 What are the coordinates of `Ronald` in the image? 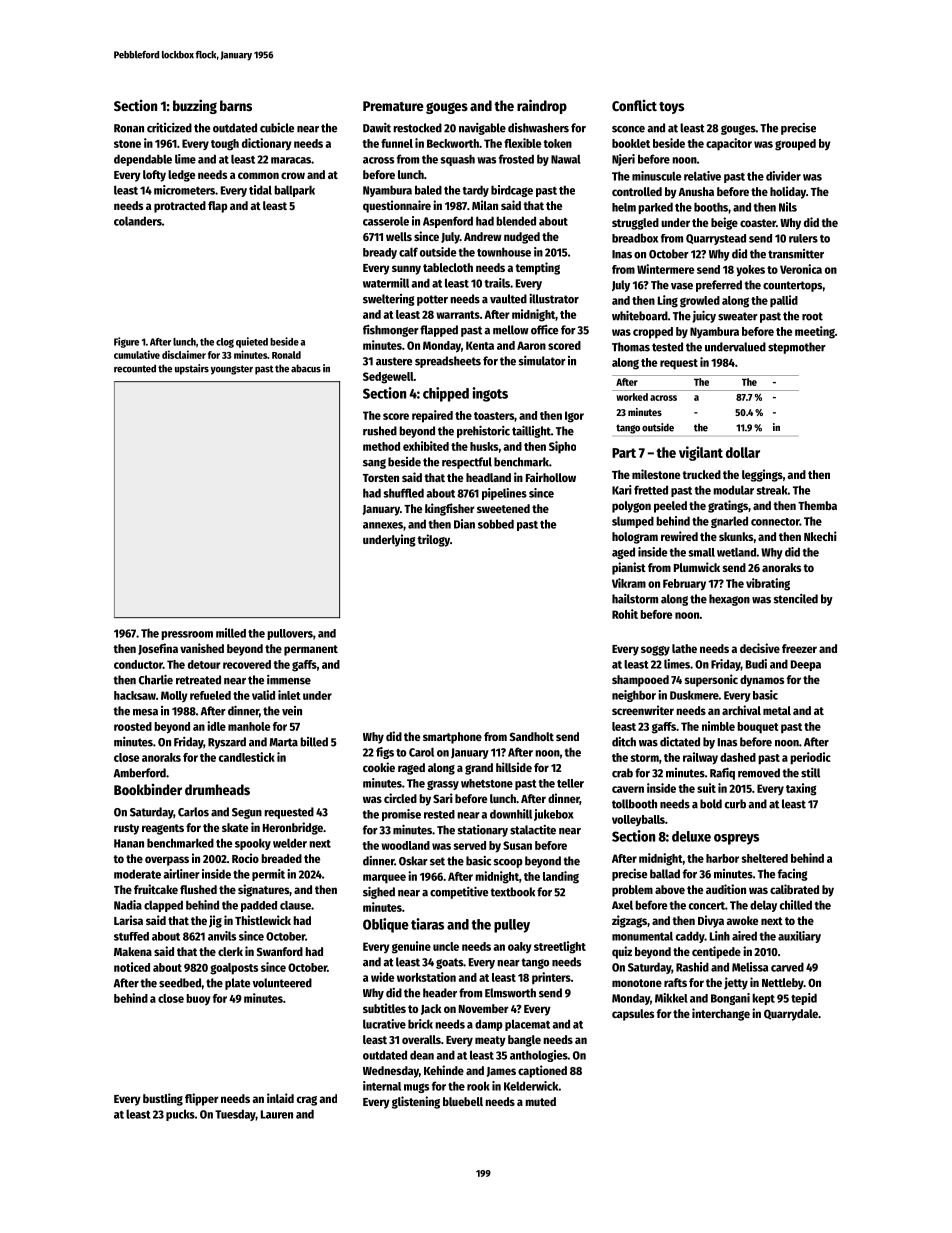 It's located at (286, 355).
